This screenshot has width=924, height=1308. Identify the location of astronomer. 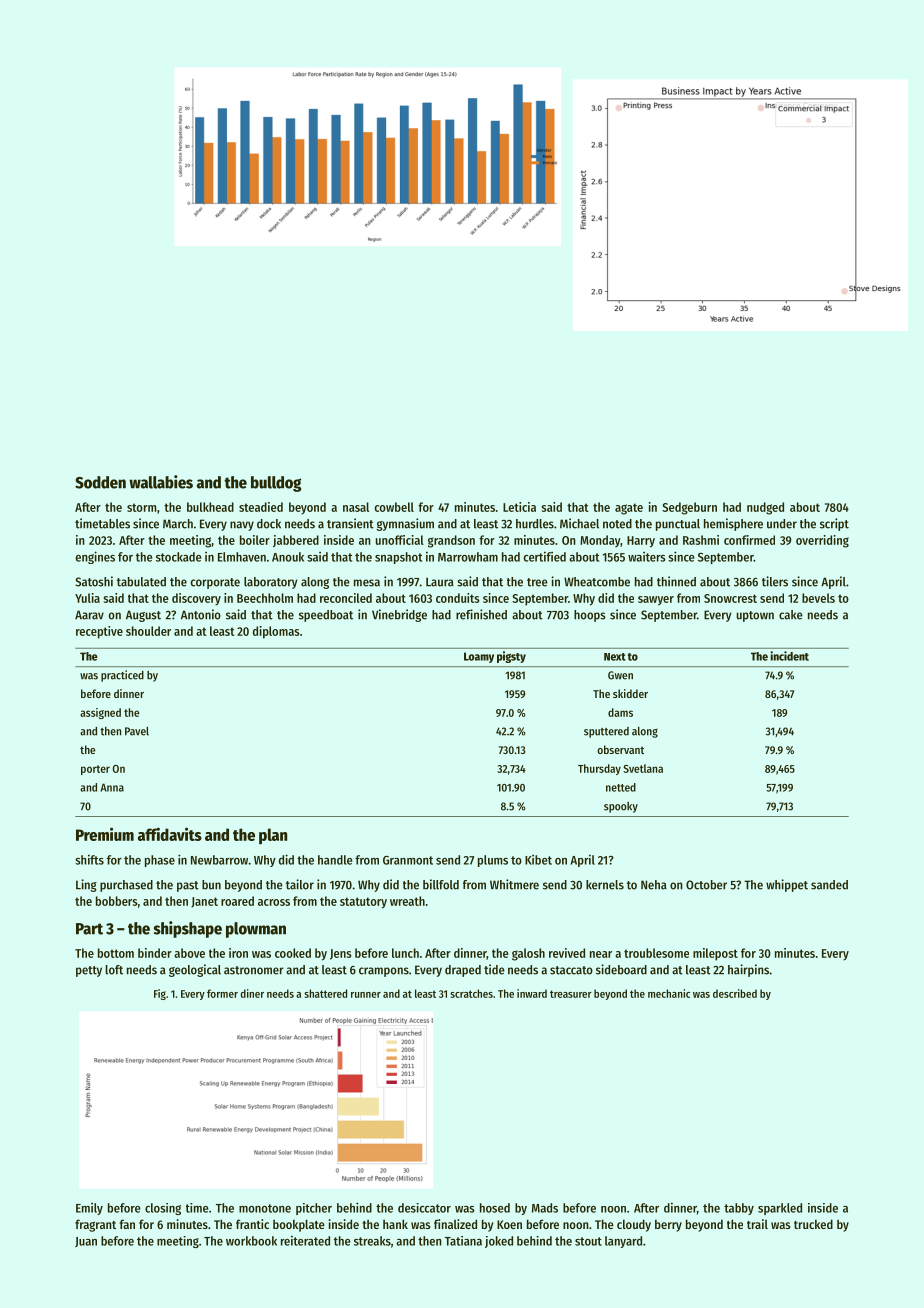
(254, 970).
